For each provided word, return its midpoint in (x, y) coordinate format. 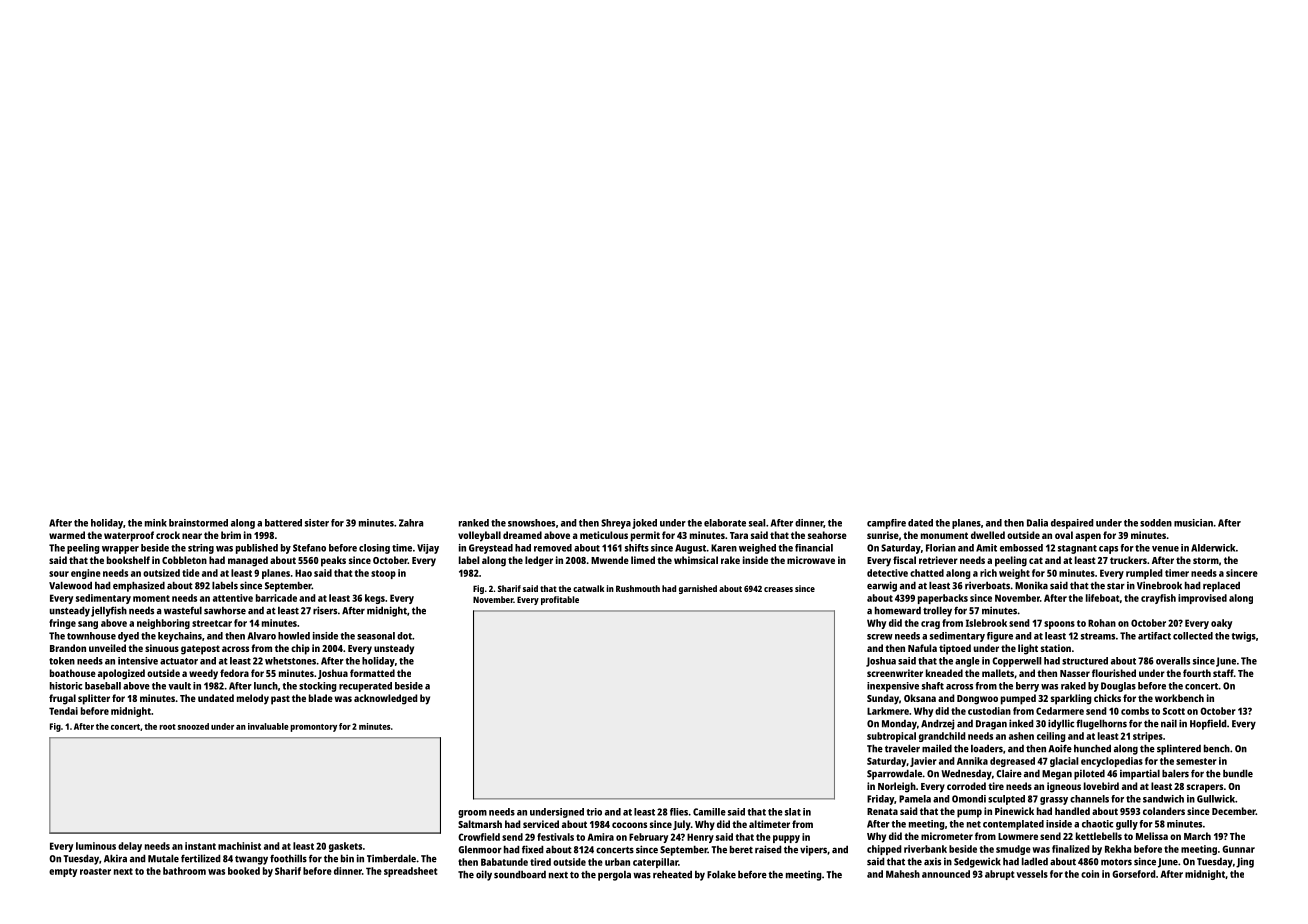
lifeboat (1102, 598)
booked (244, 871)
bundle (1238, 773)
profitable (560, 600)
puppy (786, 839)
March (1197, 836)
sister (317, 523)
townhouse (91, 636)
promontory (313, 728)
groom (472, 814)
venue (1165, 549)
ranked (474, 523)
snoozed (193, 726)
